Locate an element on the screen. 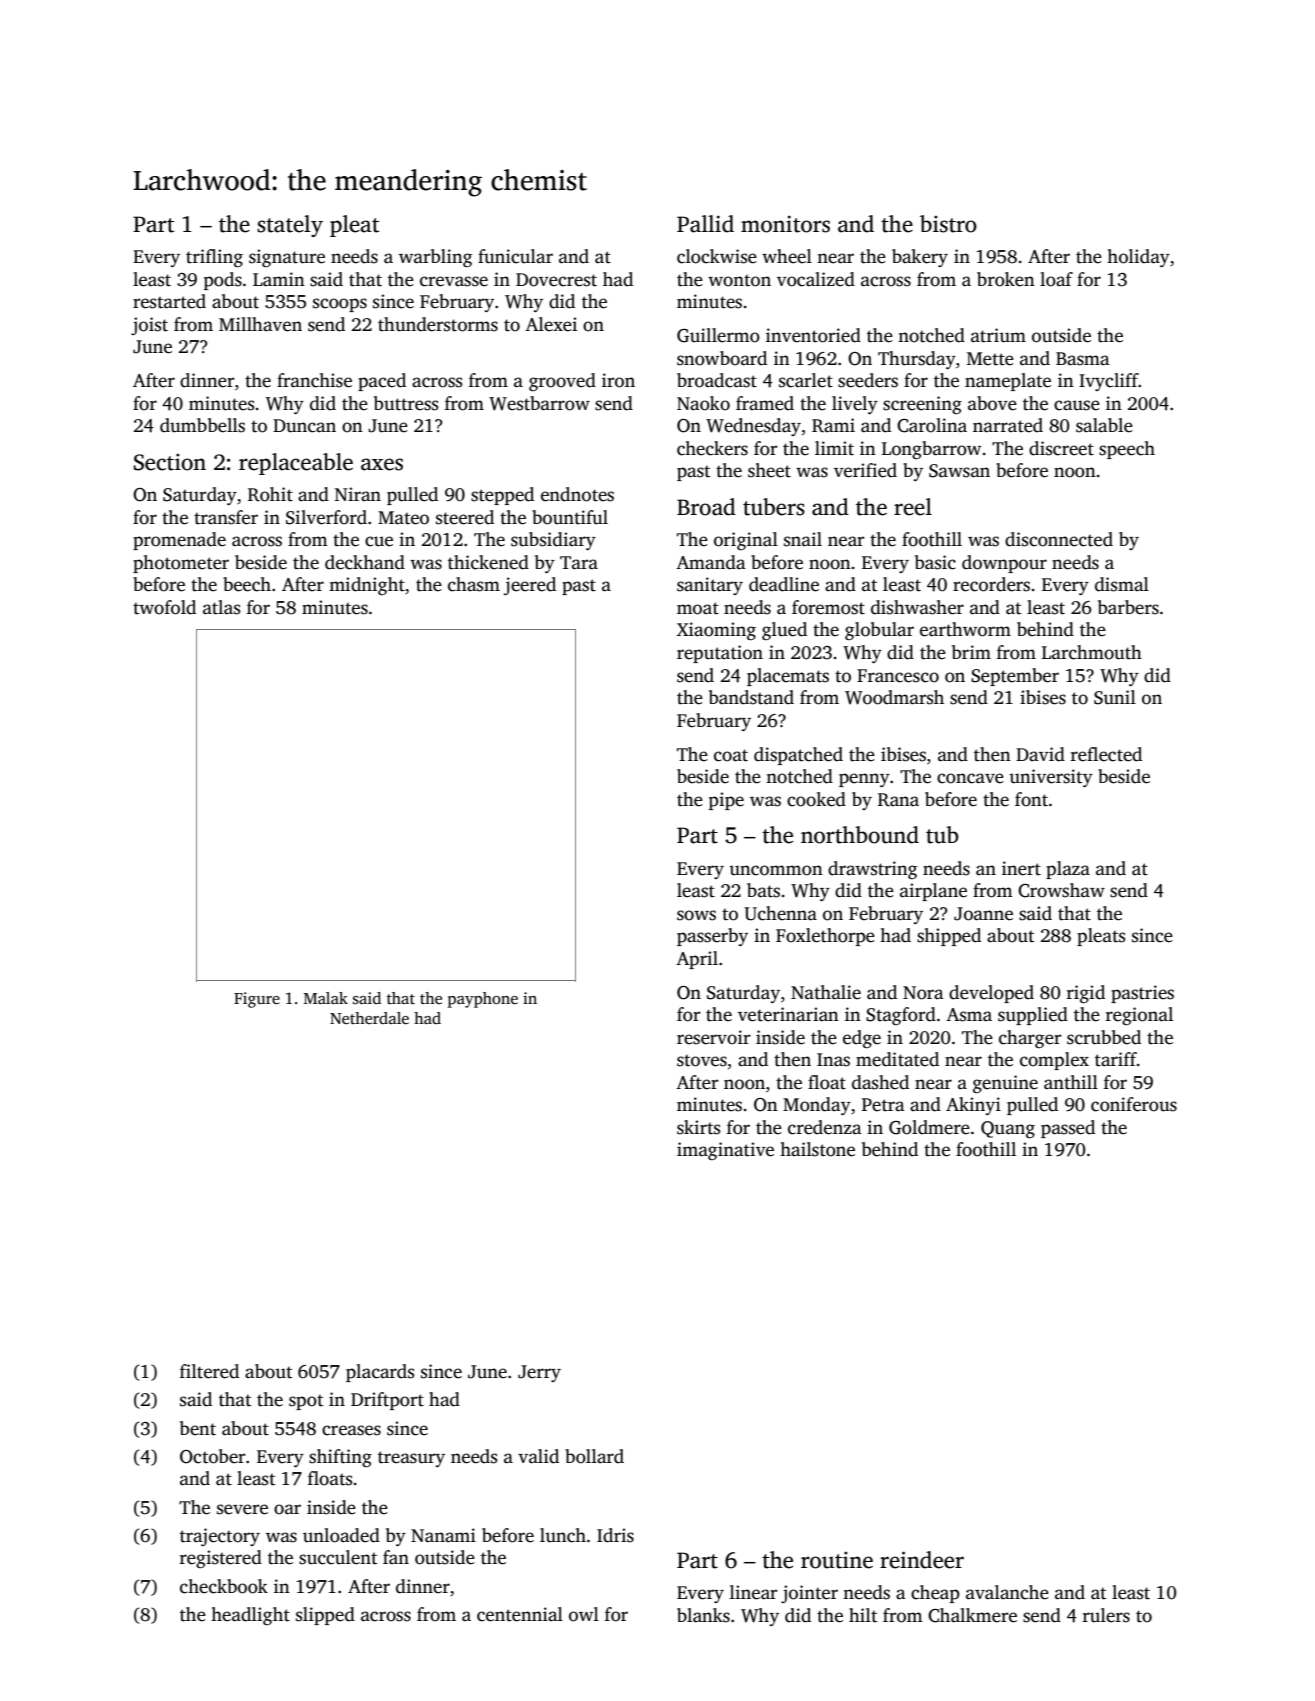  Nathalie is located at coordinates (826, 992).
